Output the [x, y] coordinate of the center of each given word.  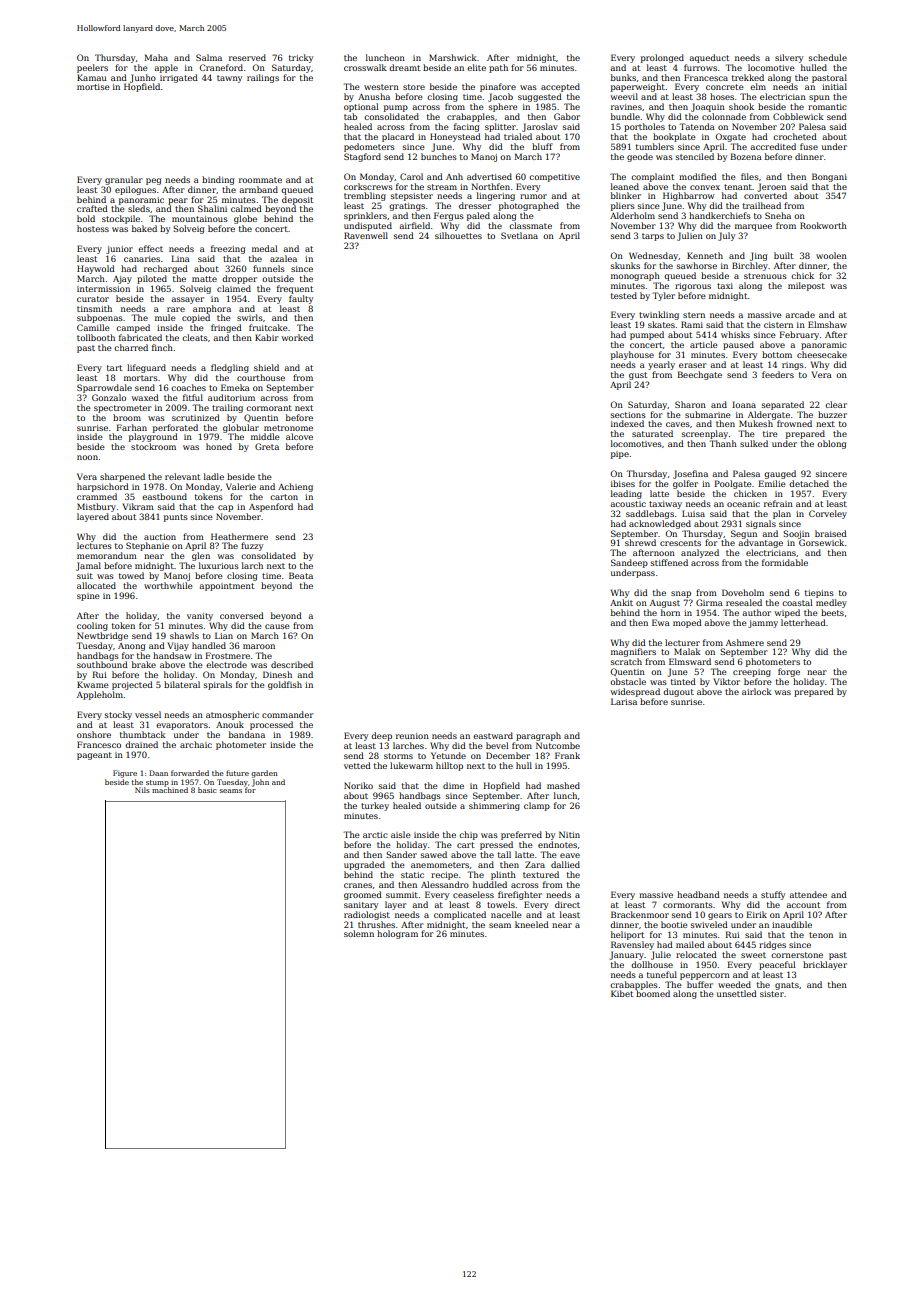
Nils [142, 790]
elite [476, 67]
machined [170, 790]
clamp [537, 806]
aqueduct [709, 58]
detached [809, 483]
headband [698, 894]
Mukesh [756, 423]
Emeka [235, 387]
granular [124, 180]
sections [628, 415]
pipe [620, 455]
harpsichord [103, 487]
